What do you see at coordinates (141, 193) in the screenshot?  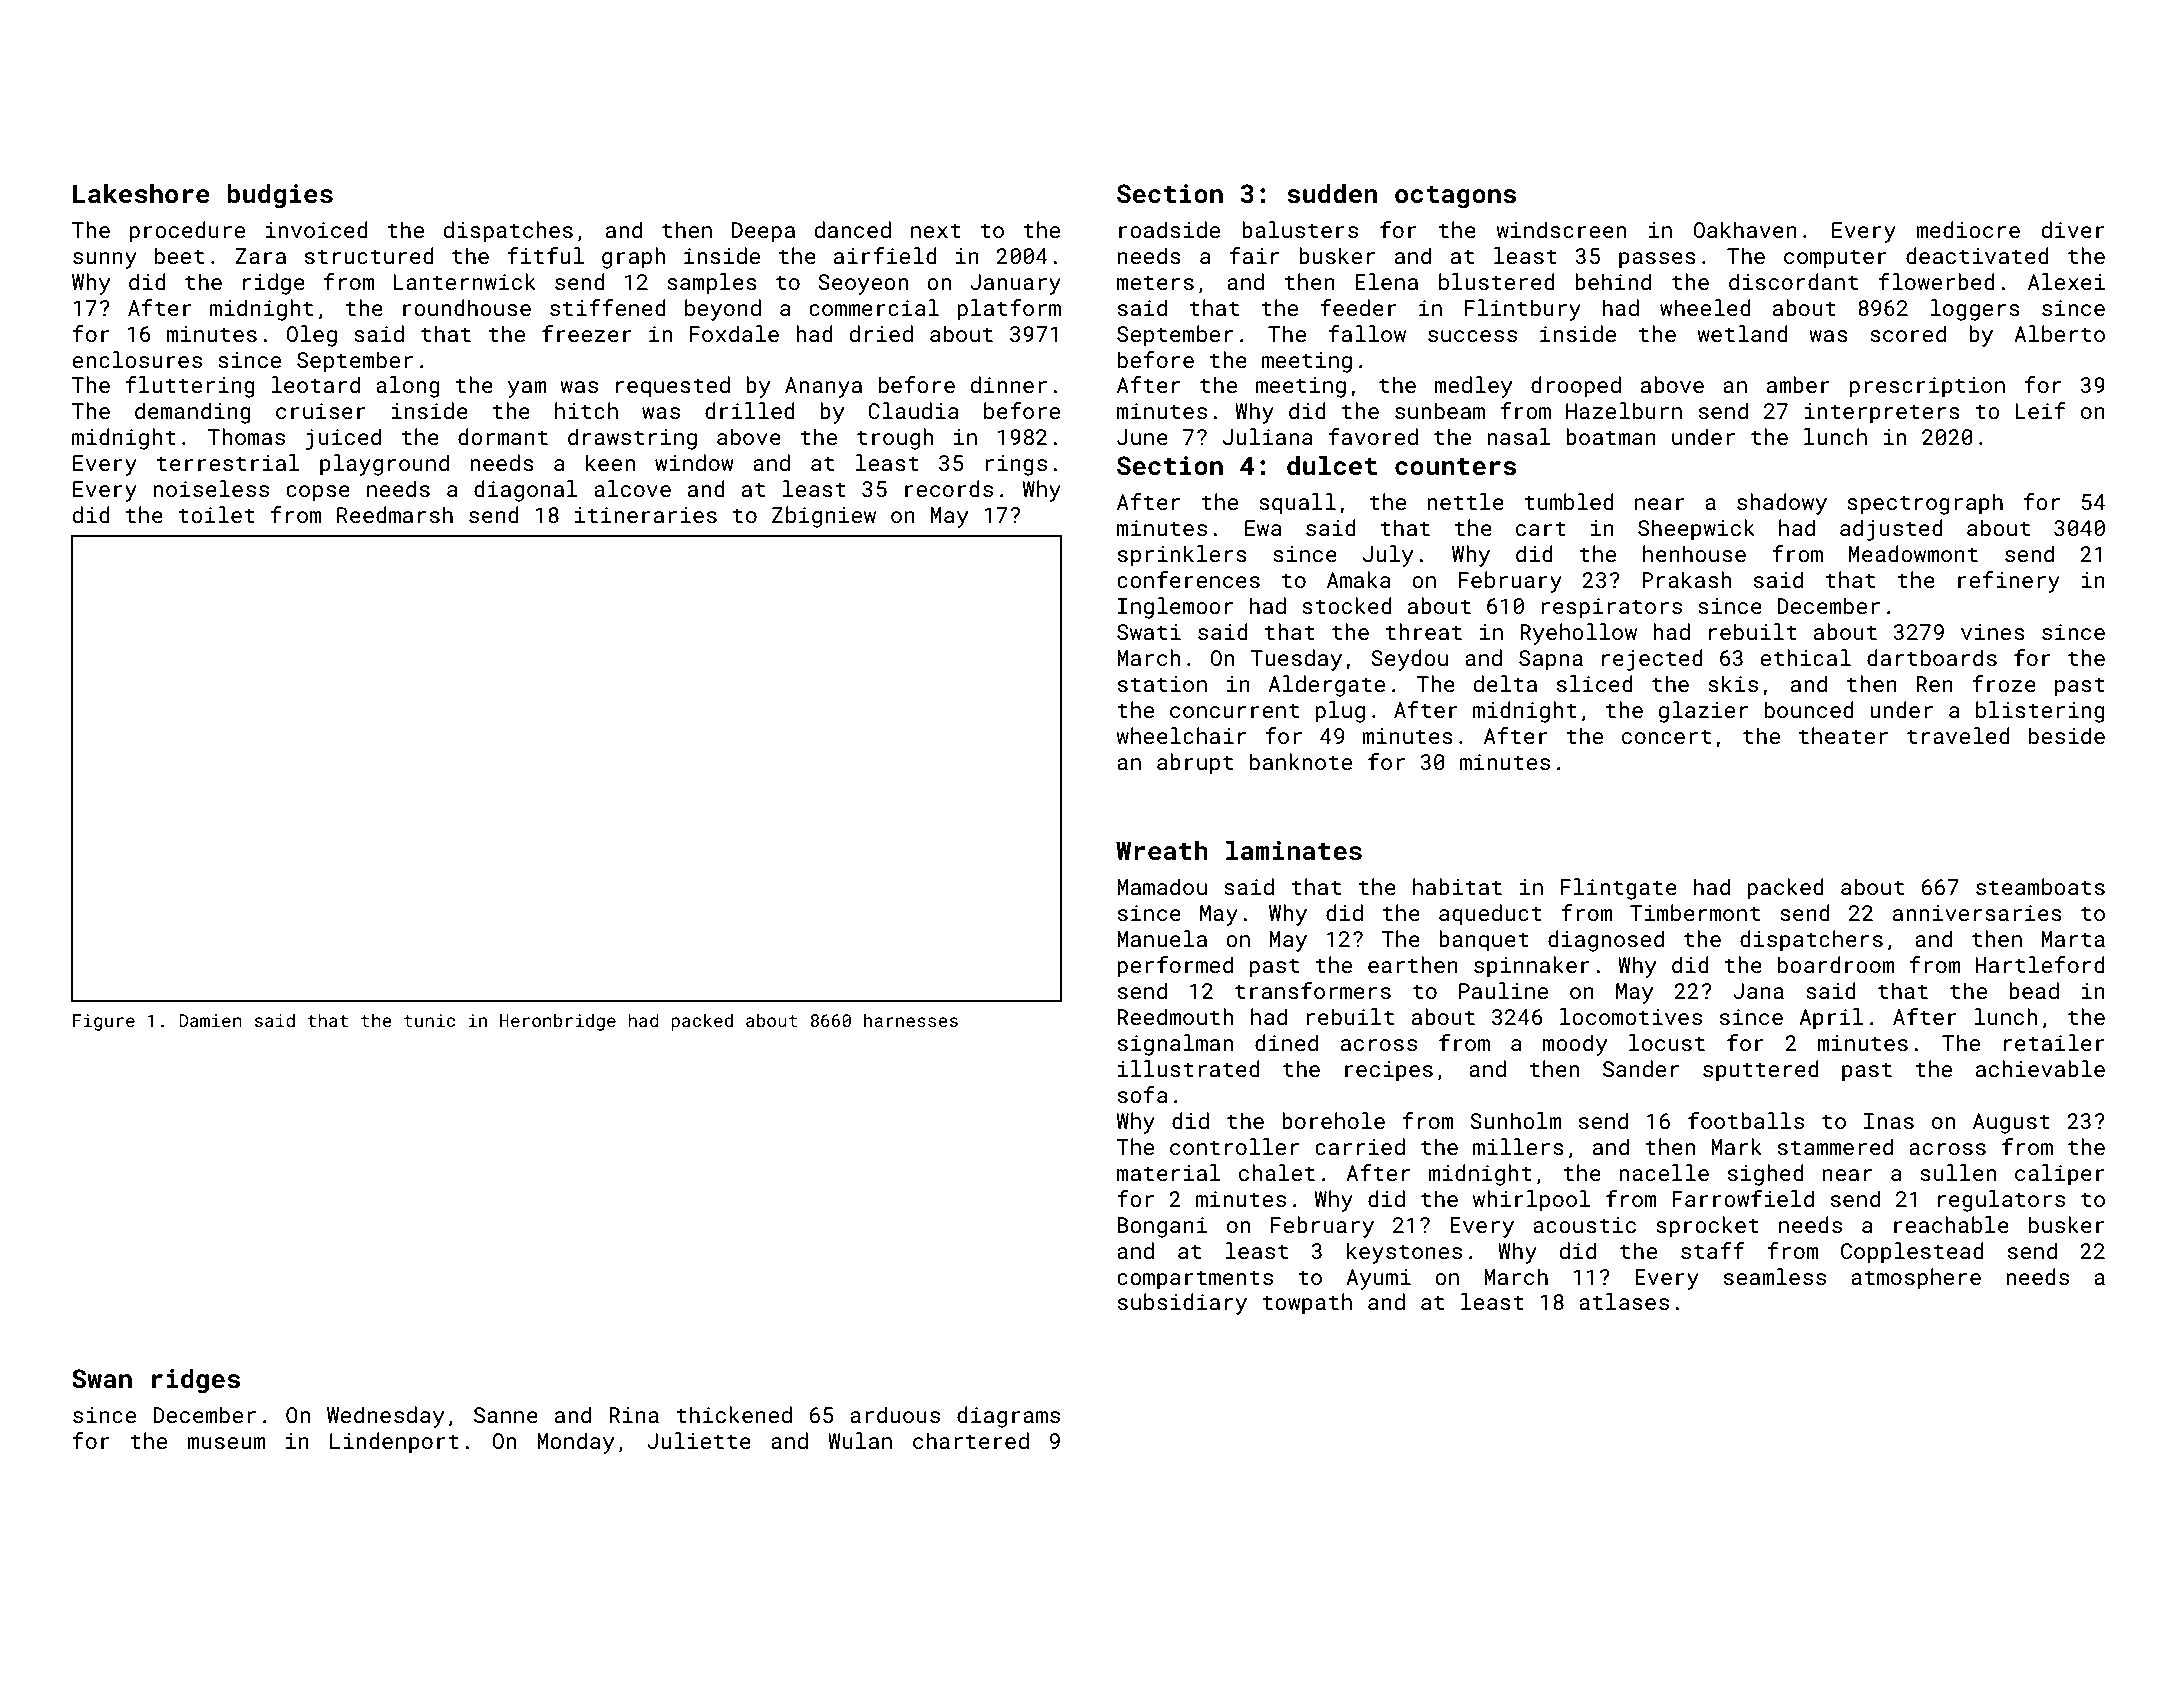 I see `Lakeshore` at bounding box center [141, 193].
